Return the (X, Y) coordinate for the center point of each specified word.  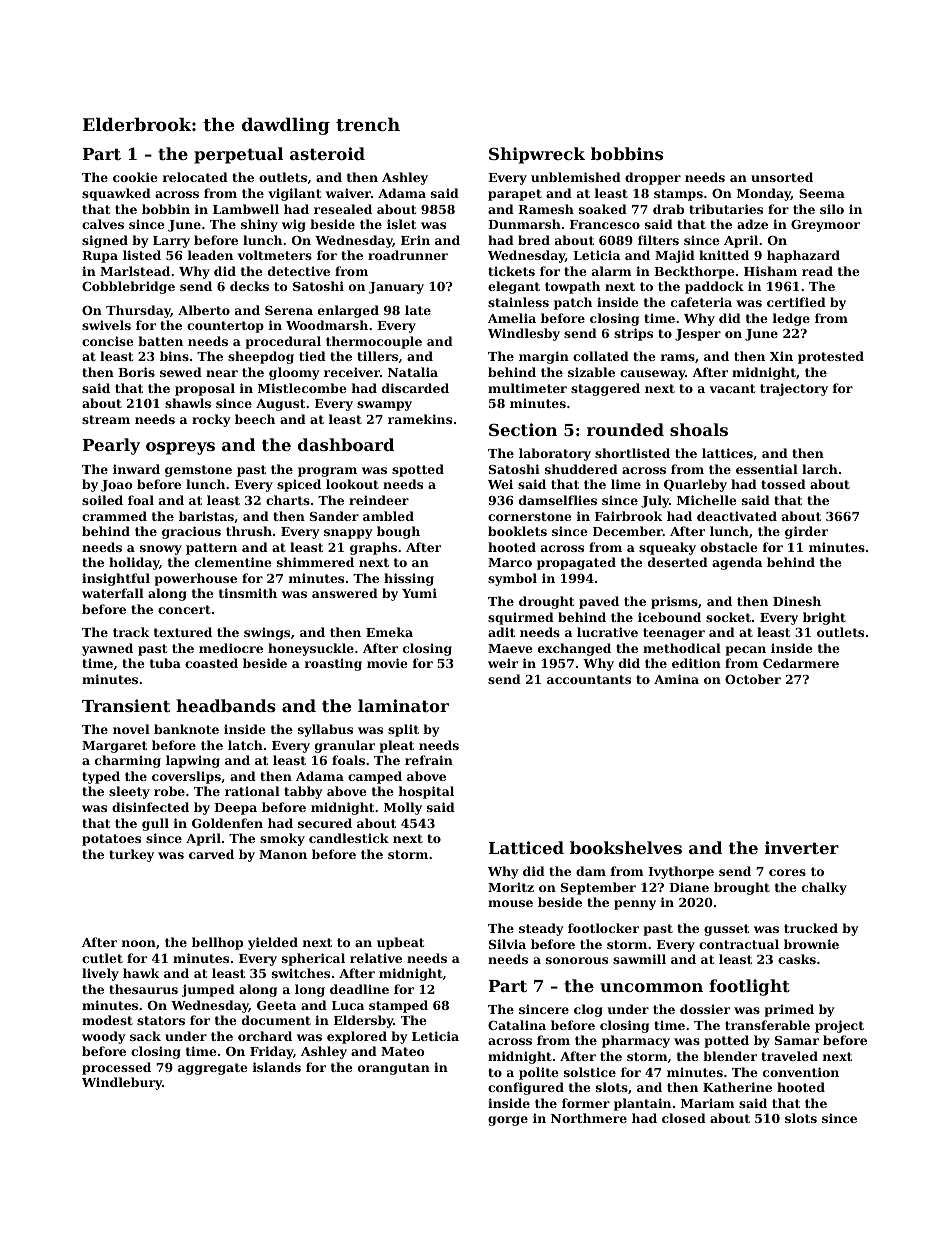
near (222, 373)
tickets (511, 271)
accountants (589, 679)
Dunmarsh (524, 224)
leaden (210, 255)
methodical (682, 648)
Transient (126, 705)
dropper (653, 178)
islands (277, 1067)
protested (831, 357)
